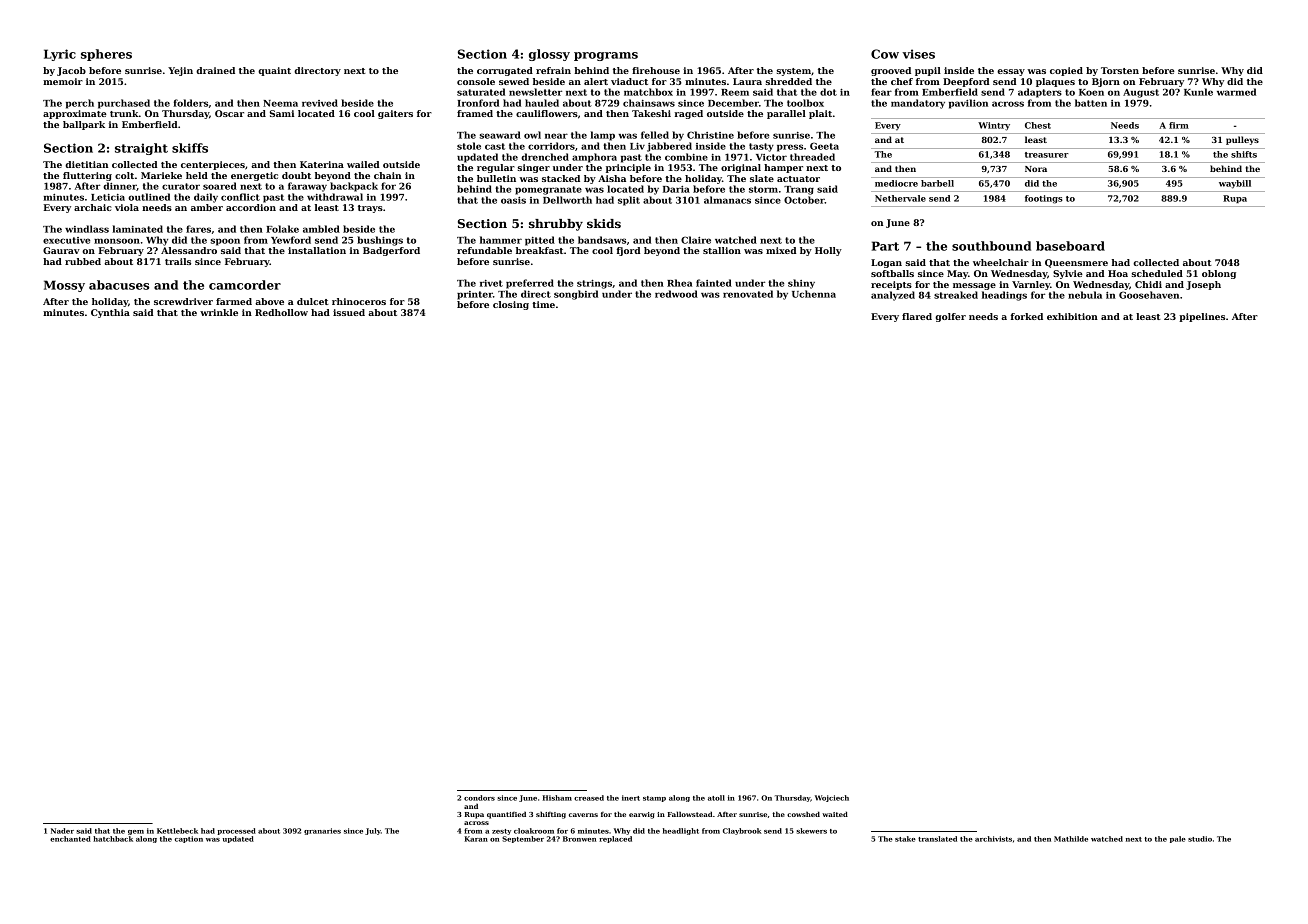 The image size is (1308, 924). What do you see at coordinates (628, 251) in the screenshot?
I see `fjord` at bounding box center [628, 251].
